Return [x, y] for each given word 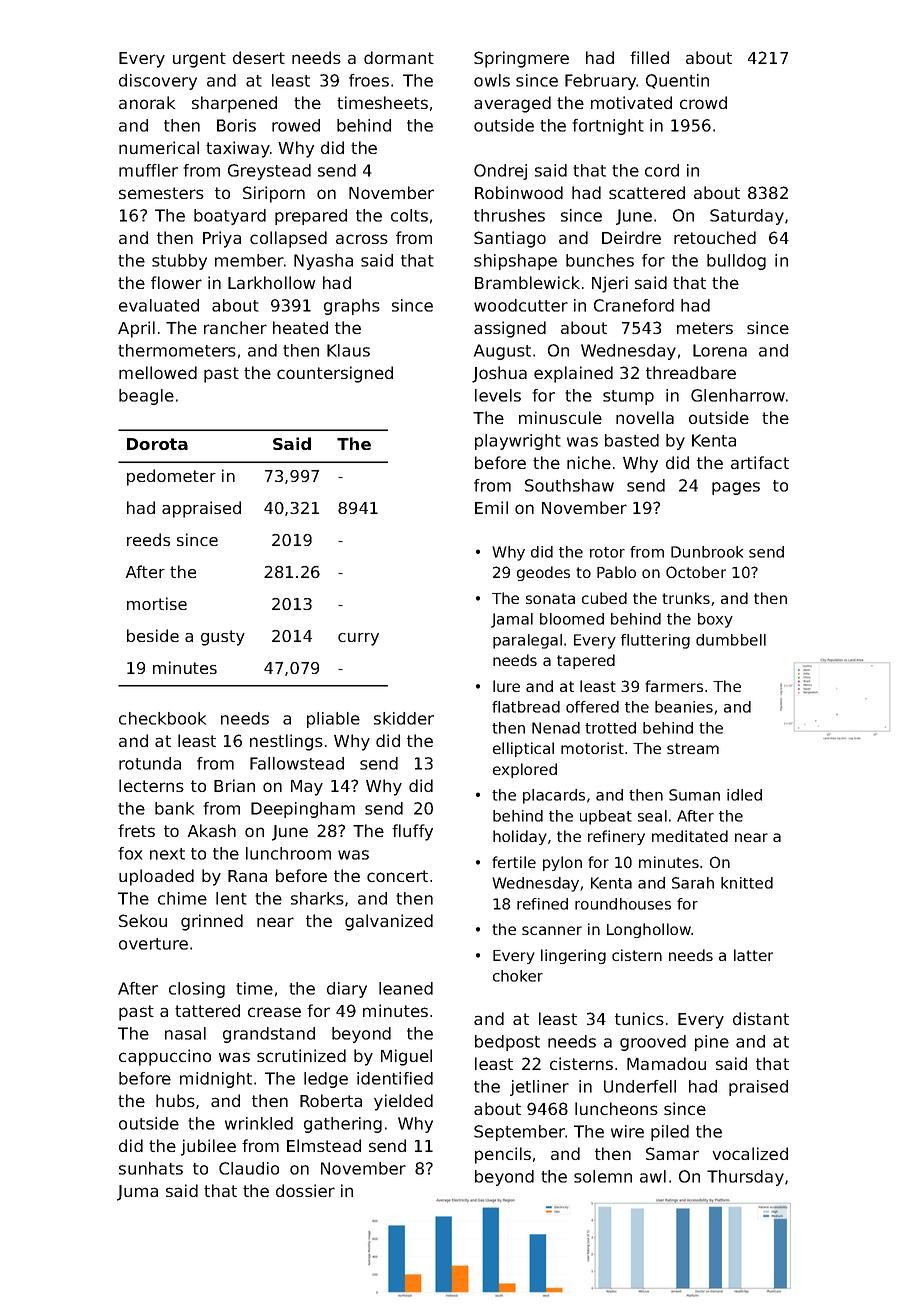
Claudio [249, 1168]
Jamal [512, 620]
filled [649, 57]
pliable [333, 720]
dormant [399, 57]
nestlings [286, 742]
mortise [157, 603]
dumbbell [731, 640]
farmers [674, 686]
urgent [199, 60]
